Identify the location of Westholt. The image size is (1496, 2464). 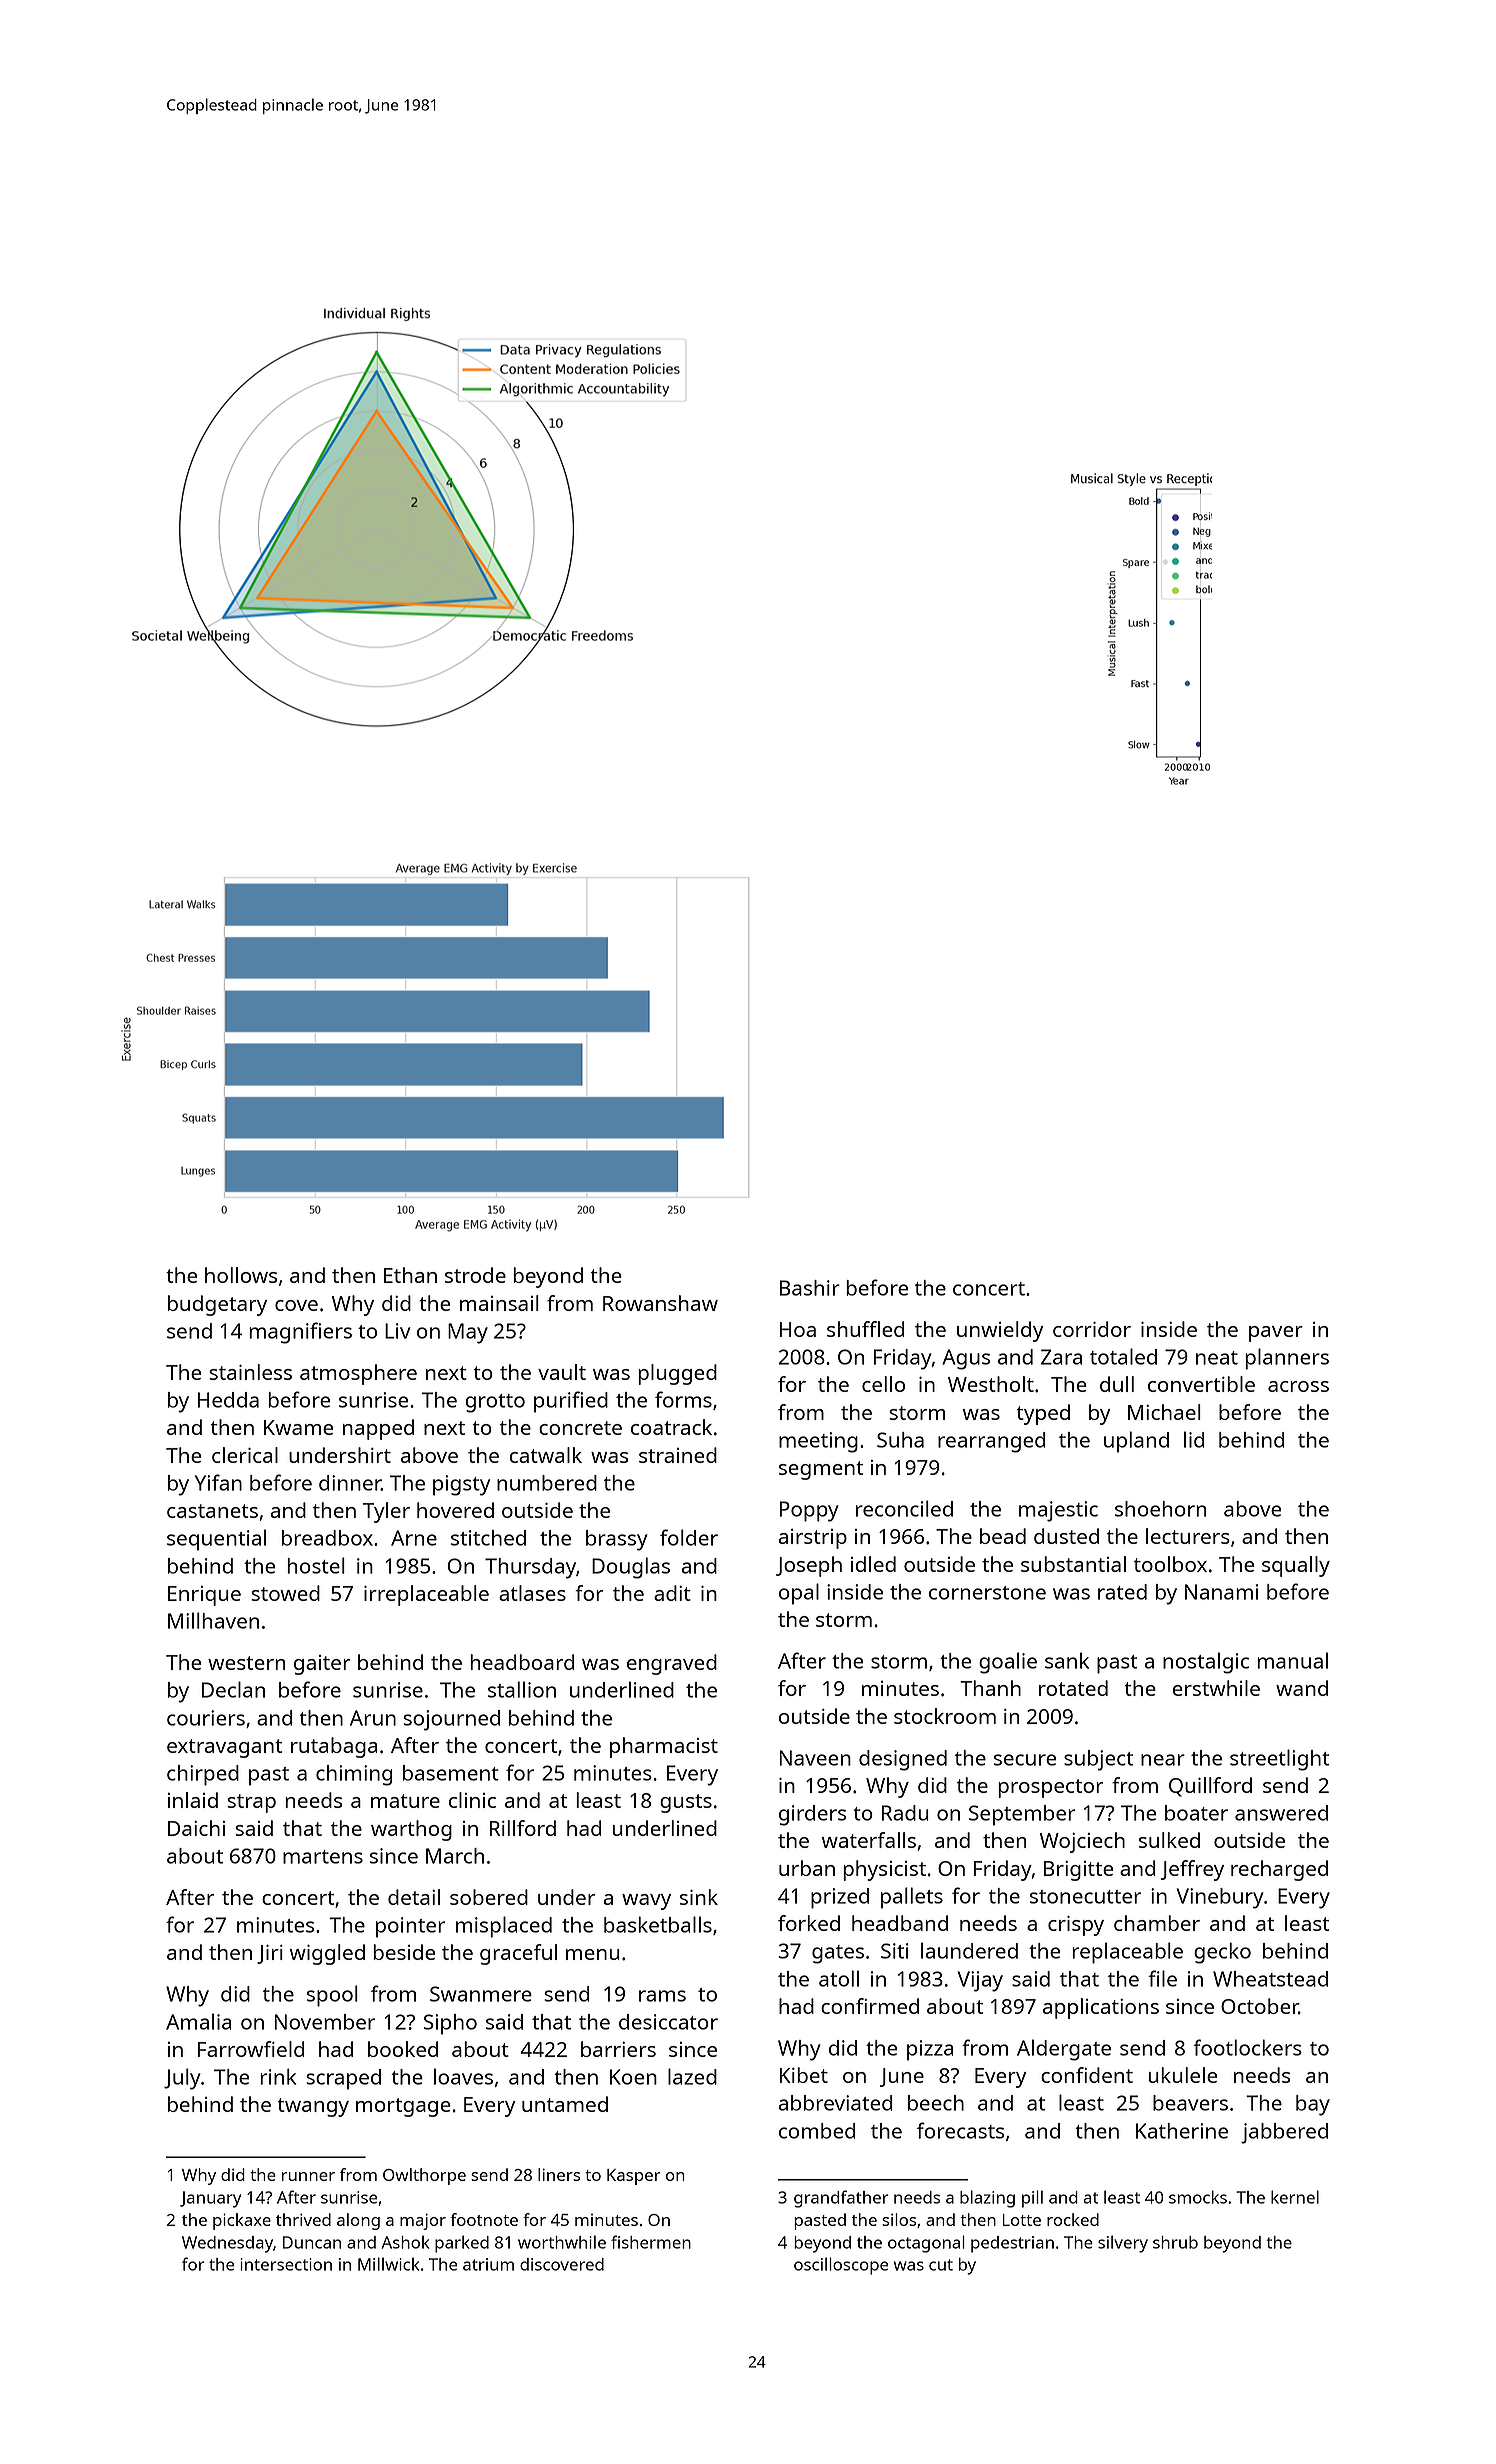
(991, 1384).
